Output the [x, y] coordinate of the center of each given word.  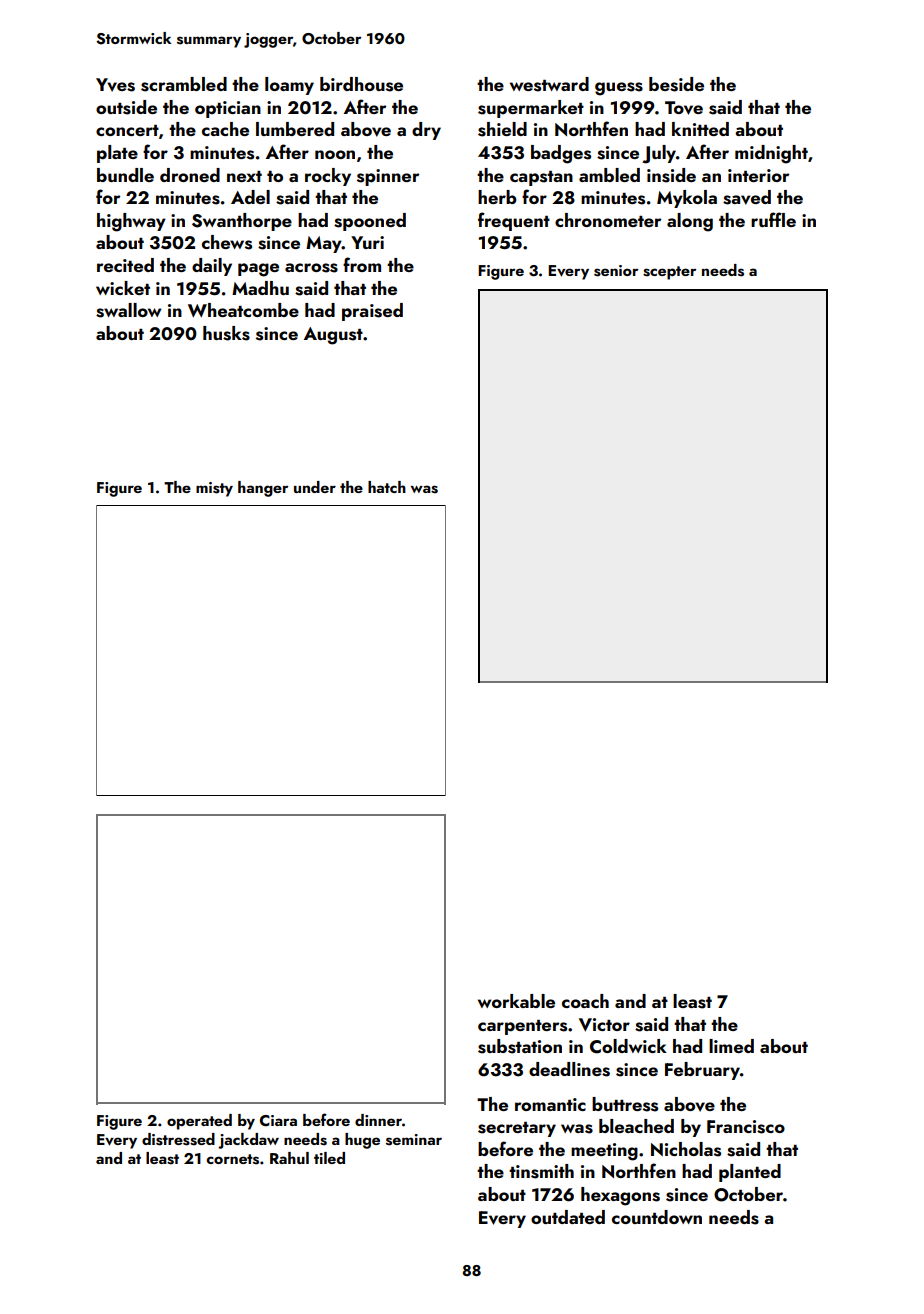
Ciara [278, 1120]
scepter [669, 273]
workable [516, 1001]
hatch [387, 487]
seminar [414, 1140]
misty [214, 489]
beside [676, 84]
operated [199, 1122]
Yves [115, 85]
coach [585, 1001]
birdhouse [361, 84]
